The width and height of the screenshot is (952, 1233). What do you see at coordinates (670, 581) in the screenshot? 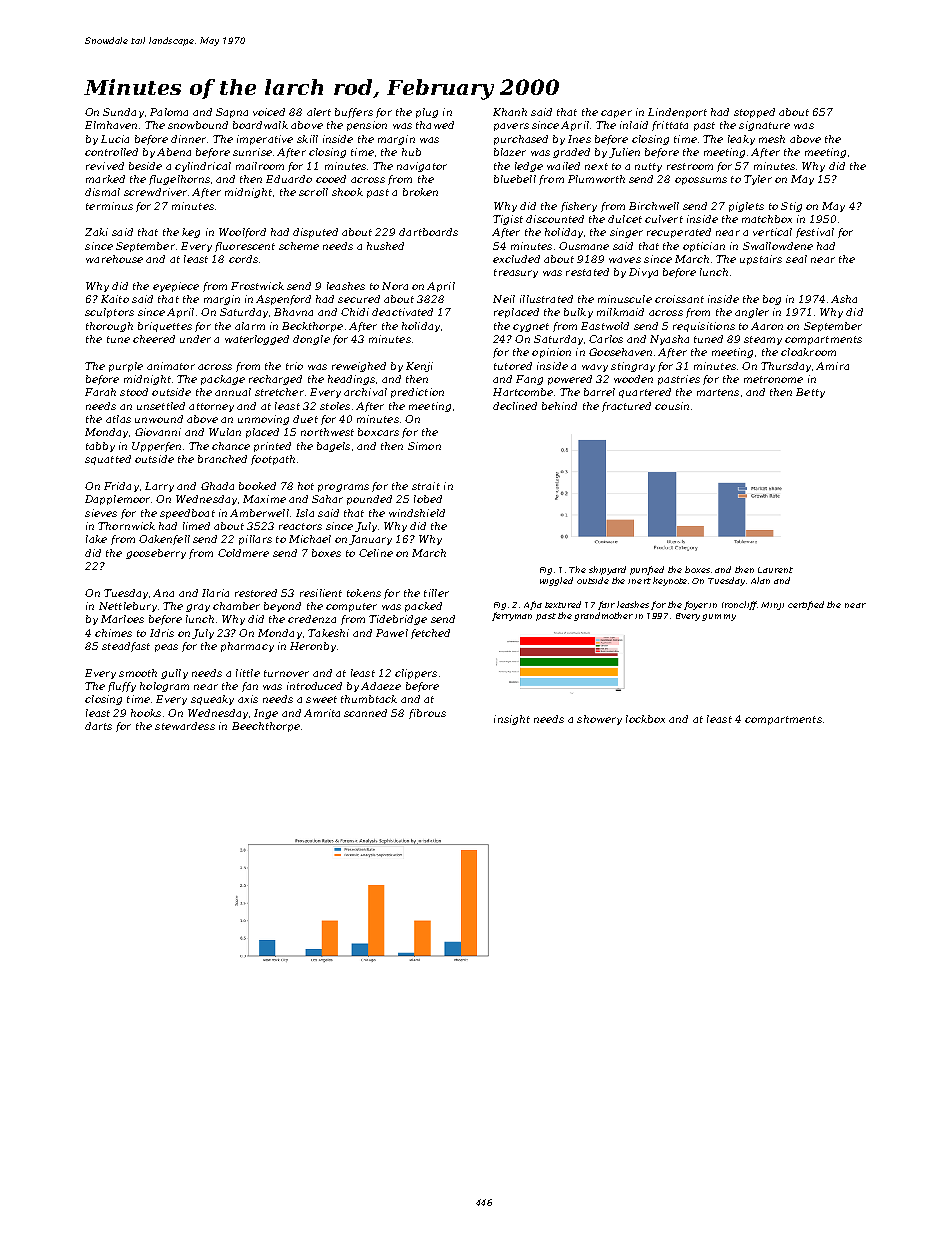
I see `keynote` at bounding box center [670, 581].
